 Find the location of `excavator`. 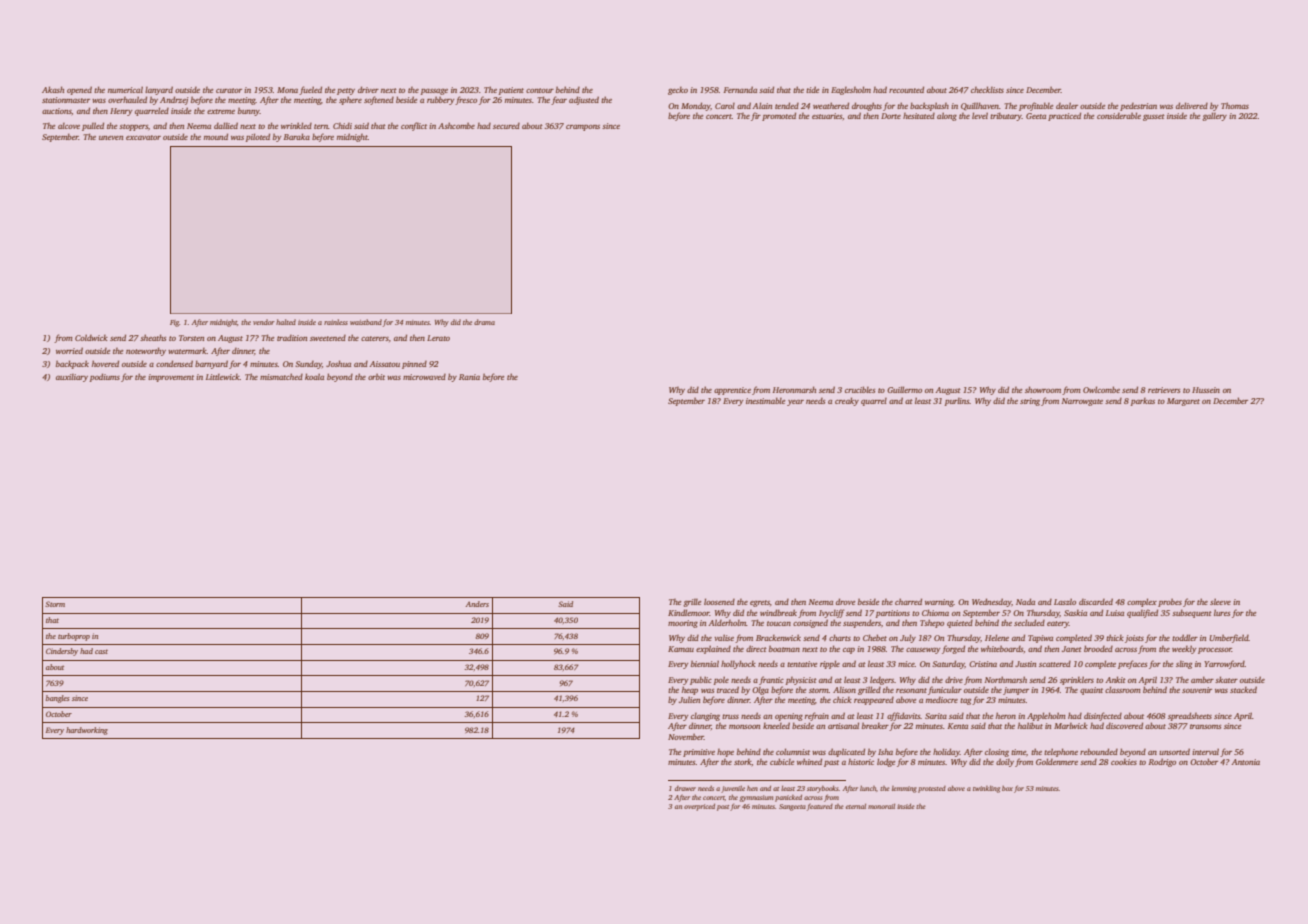

excavator is located at coordinates (143, 137).
